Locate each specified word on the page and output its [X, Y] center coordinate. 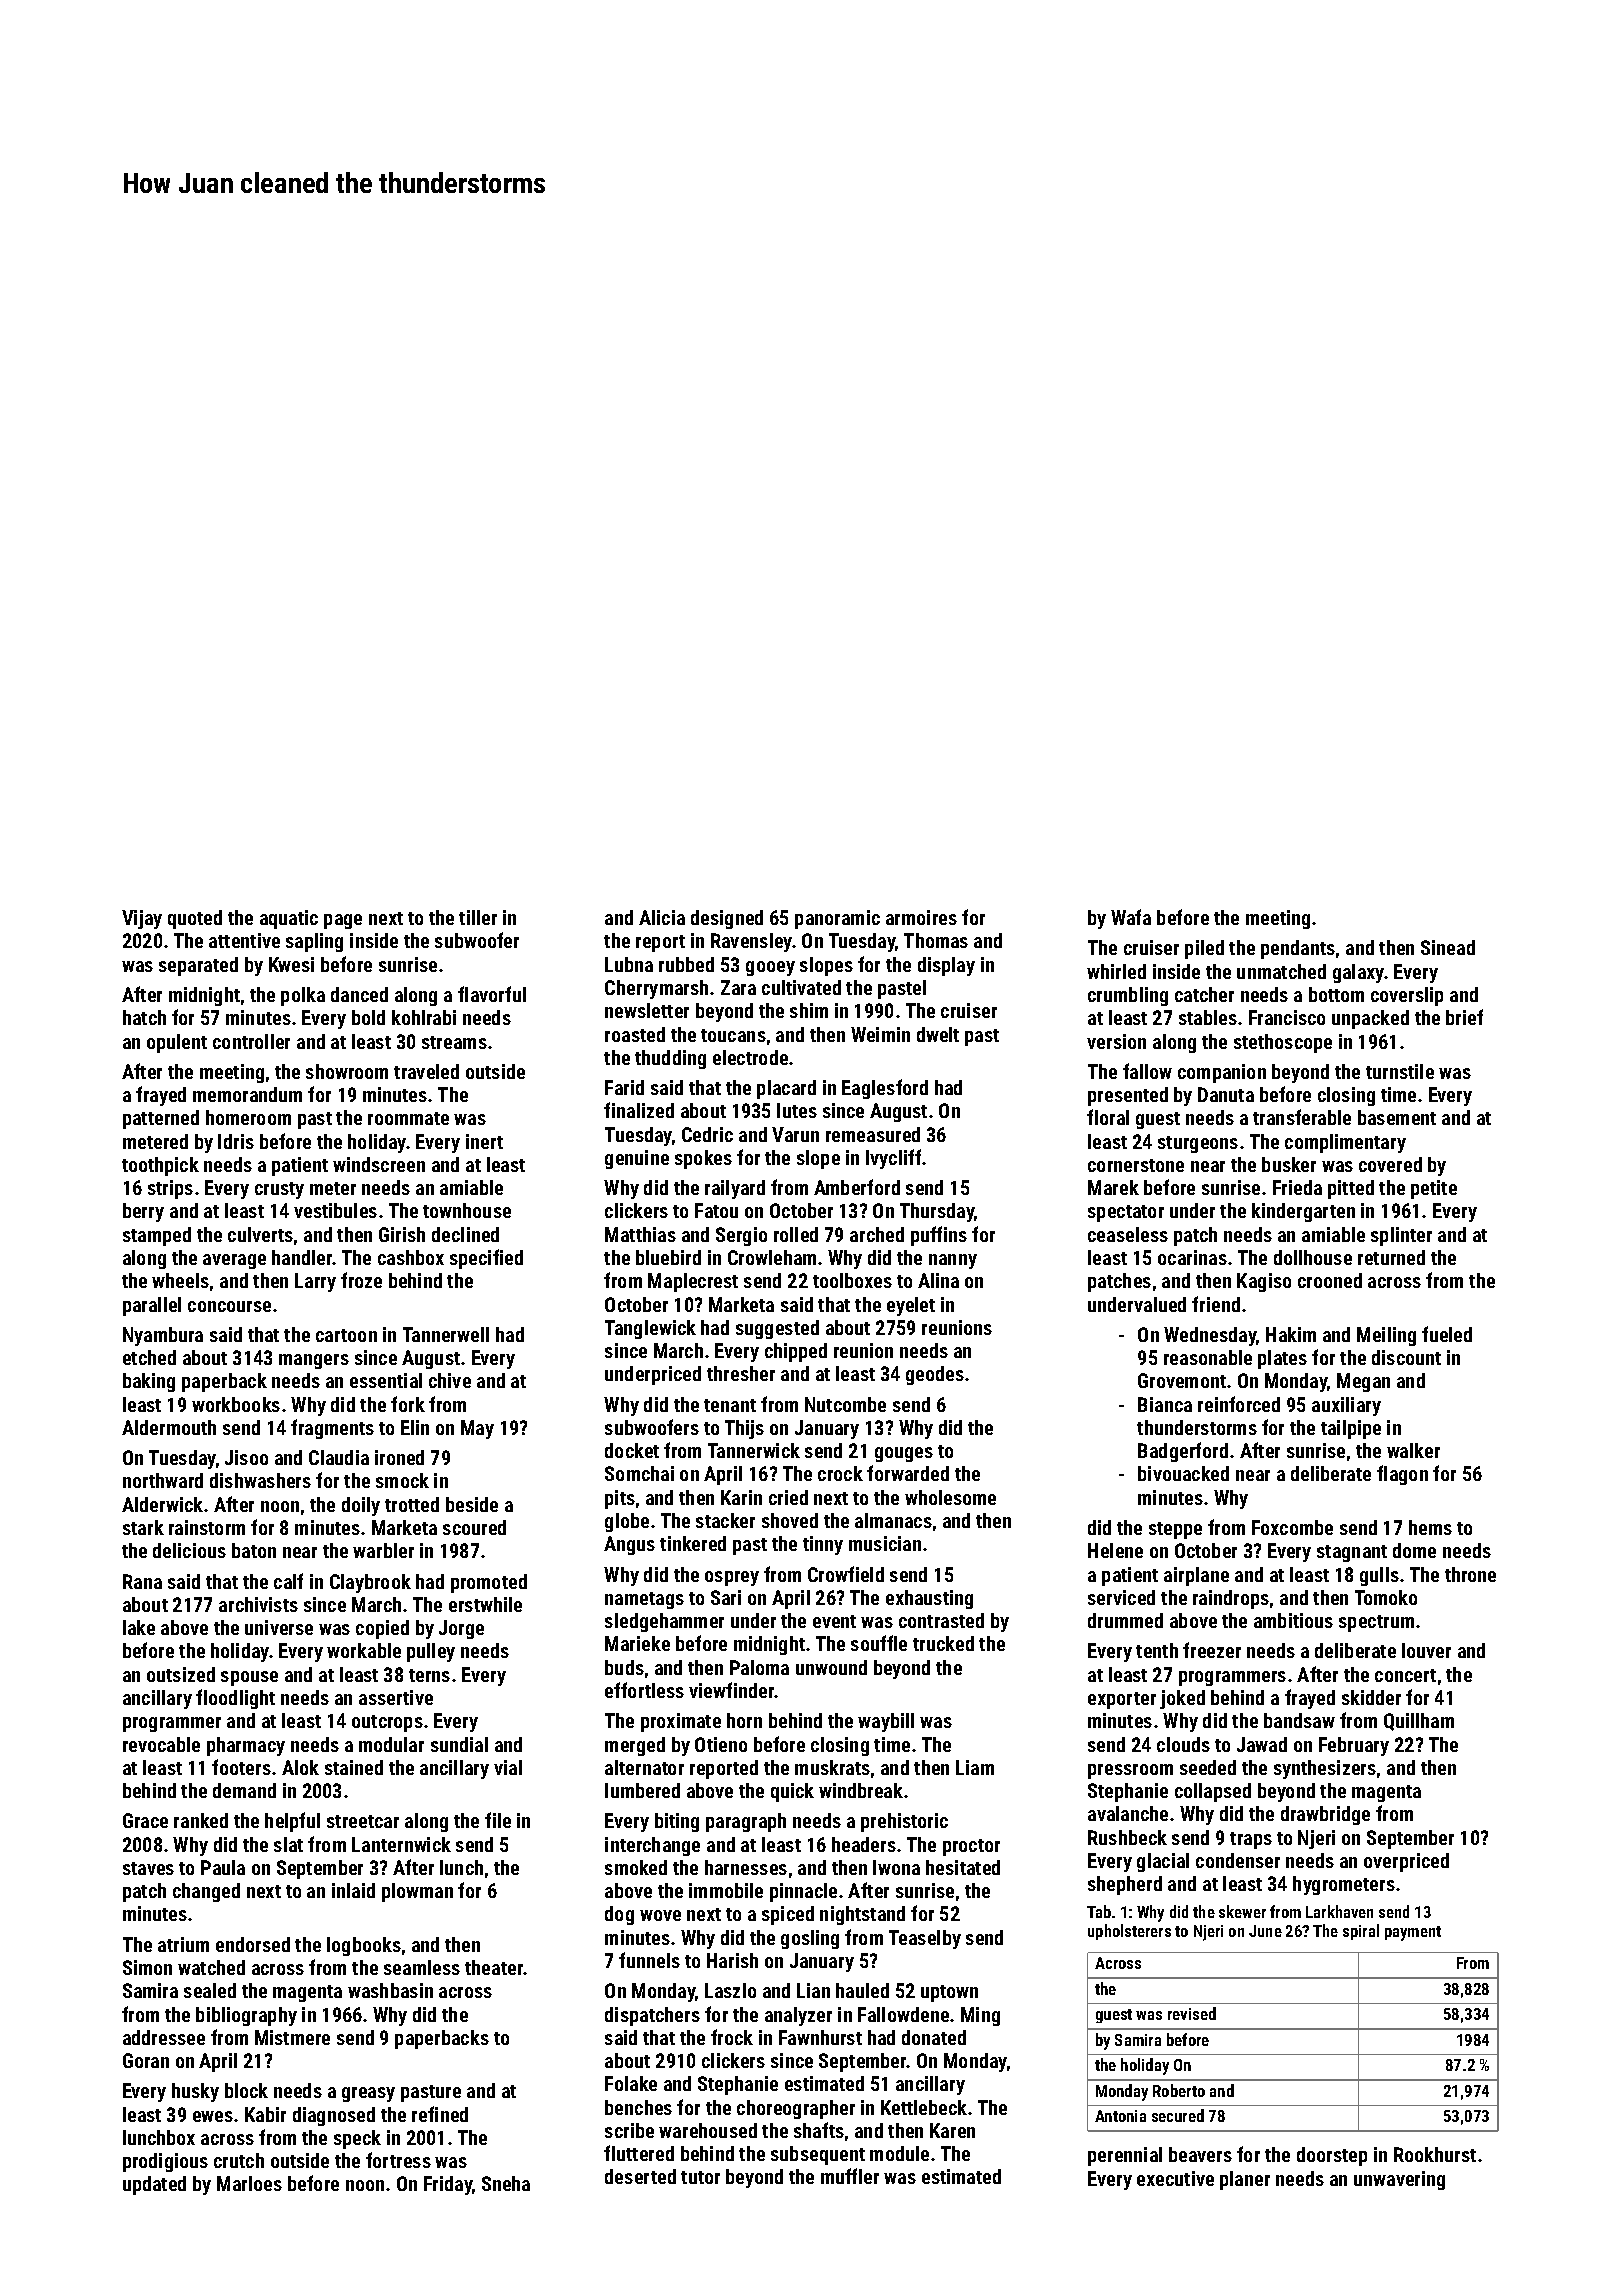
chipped [796, 1352]
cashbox [411, 1257]
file [498, 1820]
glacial [1163, 1862]
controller [251, 1041]
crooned [1330, 1280]
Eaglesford [885, 1089]
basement [1397, 1117]
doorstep [1332, 2156]
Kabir [265, 2114]
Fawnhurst [820, 2037]
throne [1470, 1574]
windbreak [861, 1790]
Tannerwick [754, 1450]
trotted [412, 1504]
